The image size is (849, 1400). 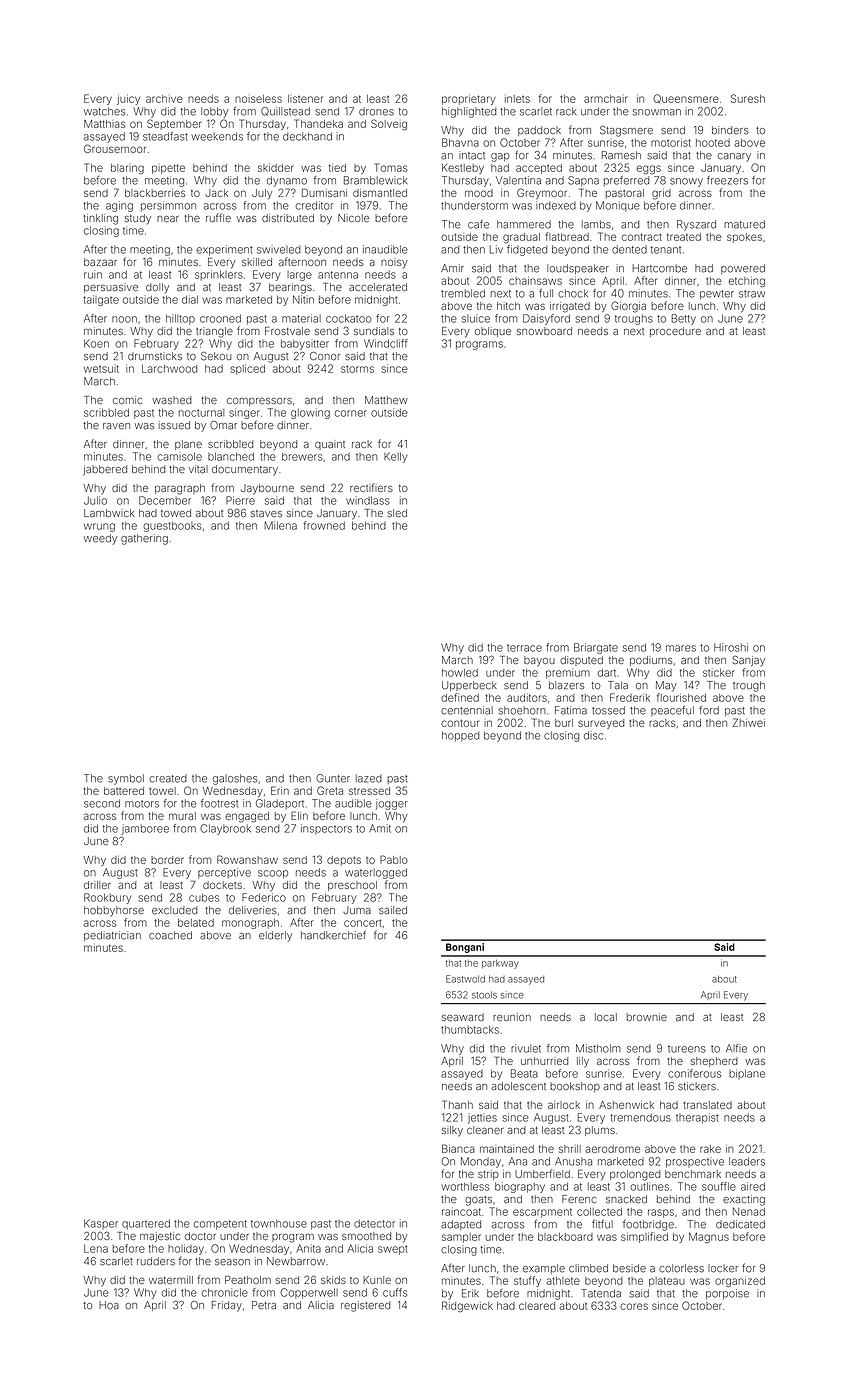 What do you see at coordinates (164, 99) in the document?
I see `archive` at bounding box center [164, 99].
